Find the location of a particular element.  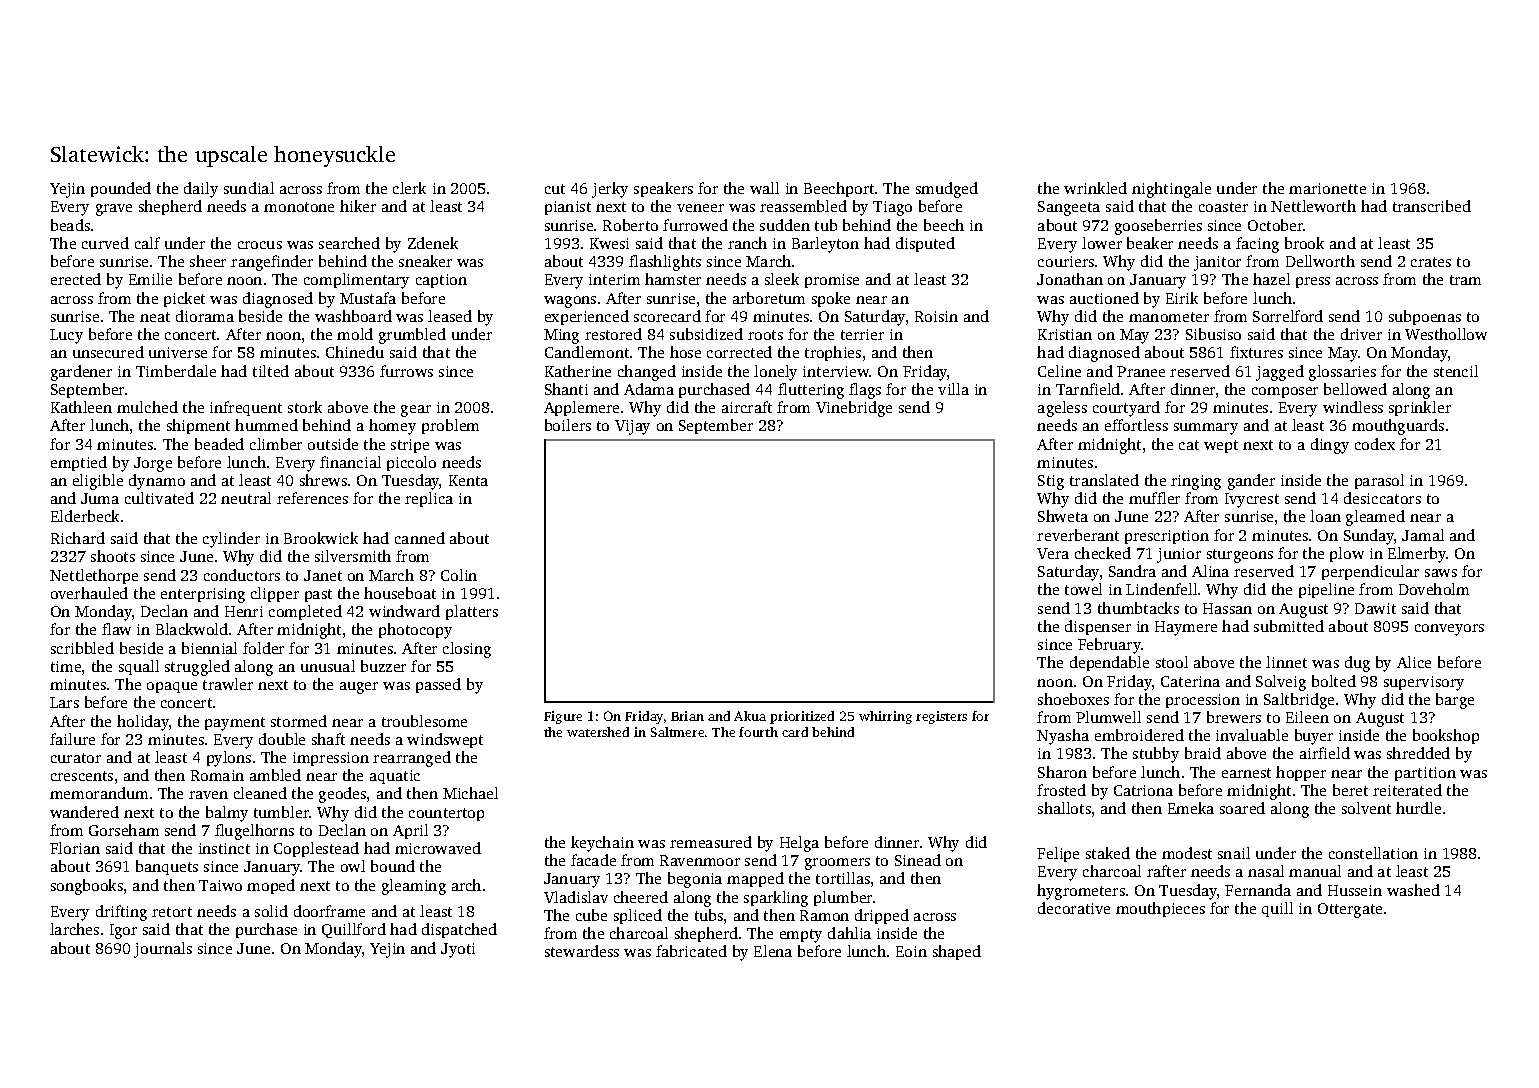

composer is located at coordinates (1285, 392).
